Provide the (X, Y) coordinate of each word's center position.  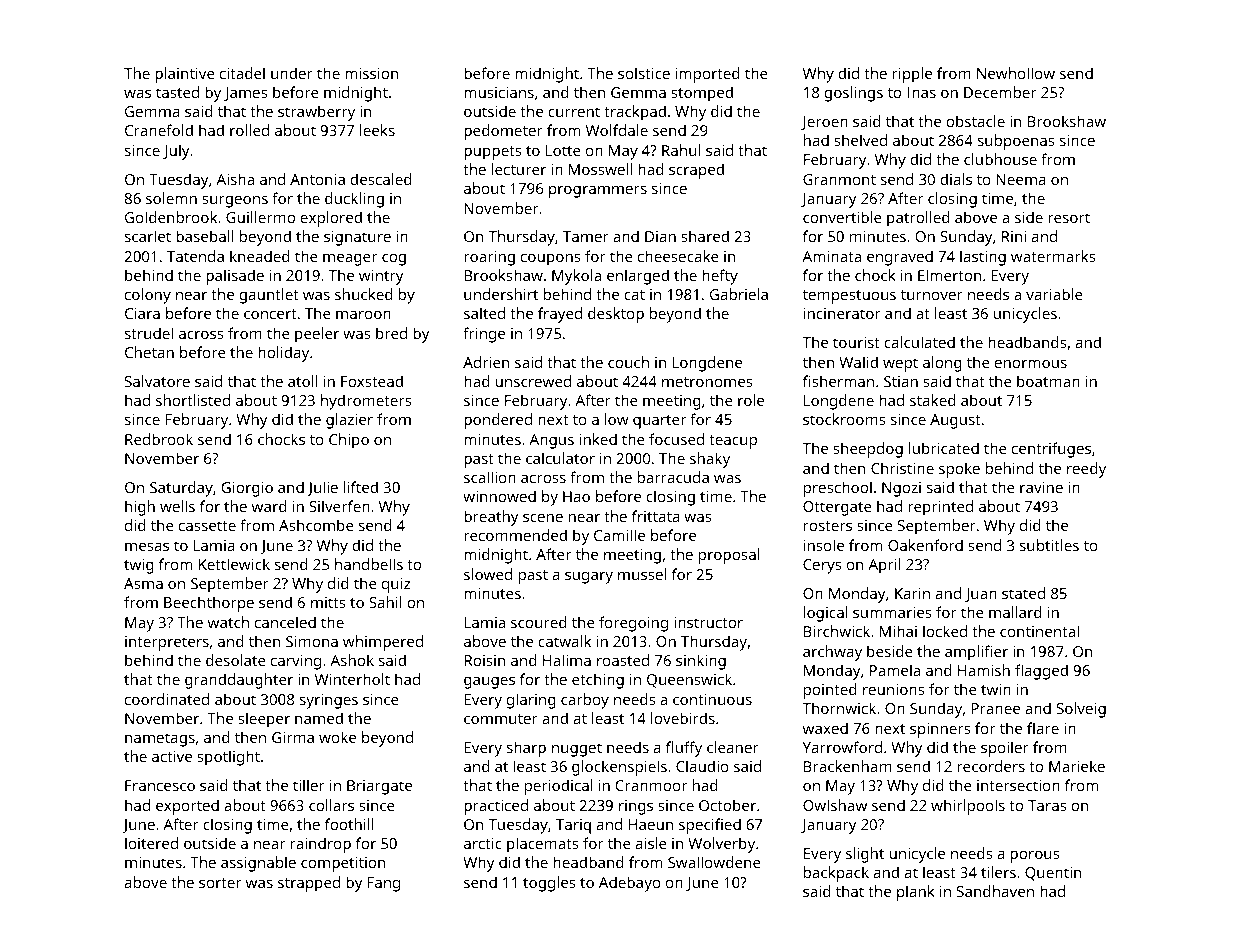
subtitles (1049, 545)
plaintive (185, 75)
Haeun (650, 824)
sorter (220, 883)
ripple (912, 75)
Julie (322, 488)
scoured (539, 622)
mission (371, 73)
